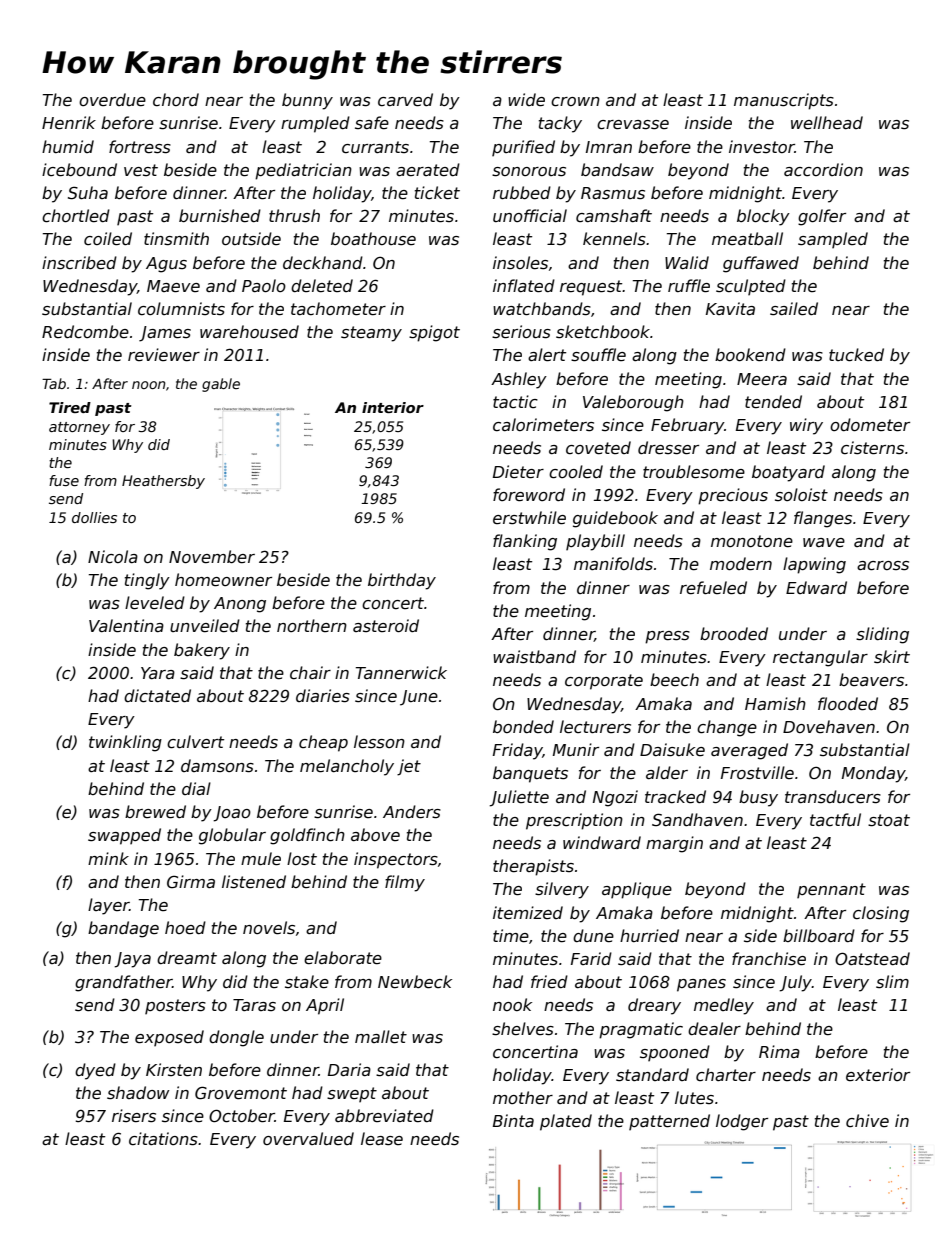  I want to click on playbill, so click(595, 542).
